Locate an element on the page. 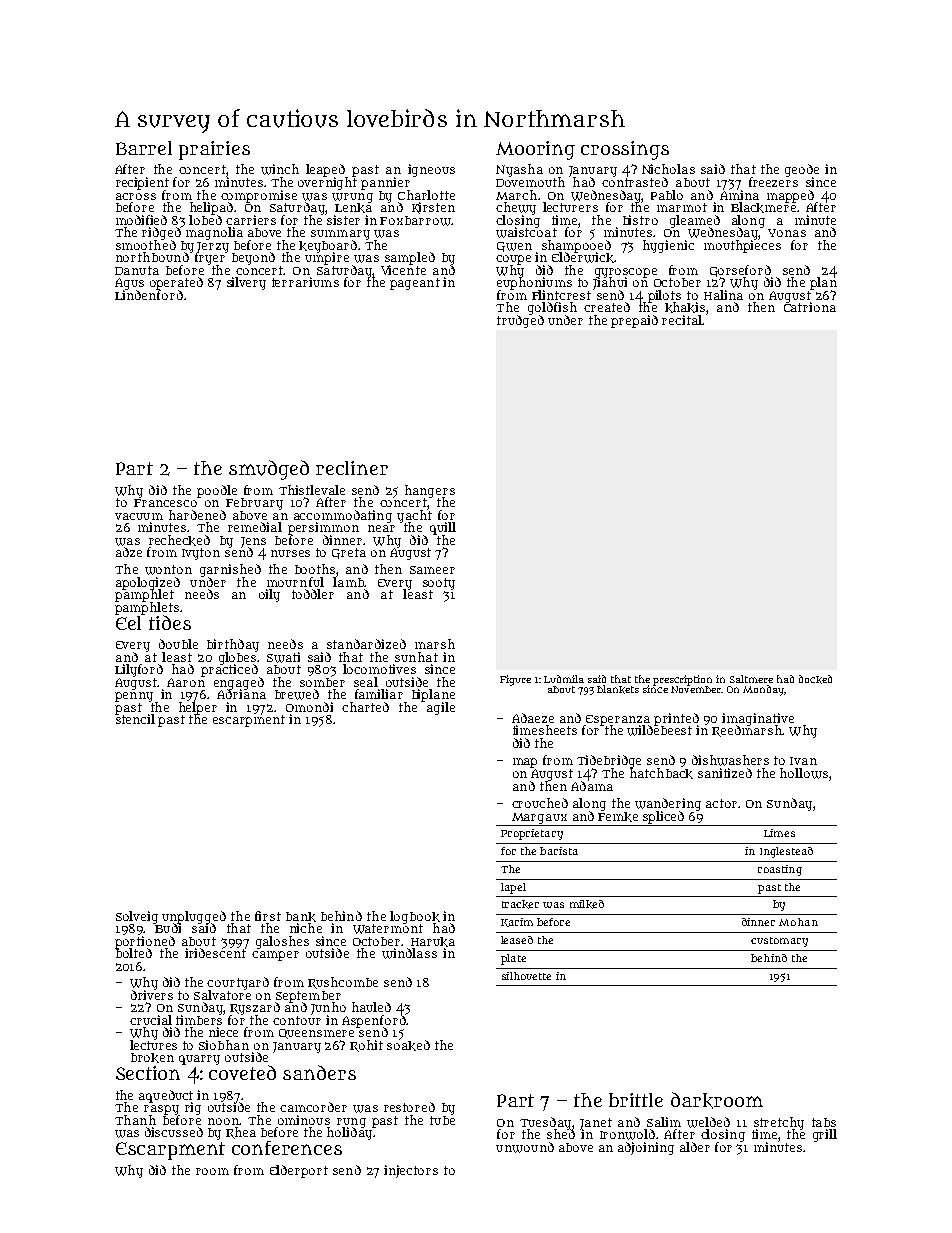 The width and height of the document is (952, 1233). Vicente is located at coordinates (403, 270).
